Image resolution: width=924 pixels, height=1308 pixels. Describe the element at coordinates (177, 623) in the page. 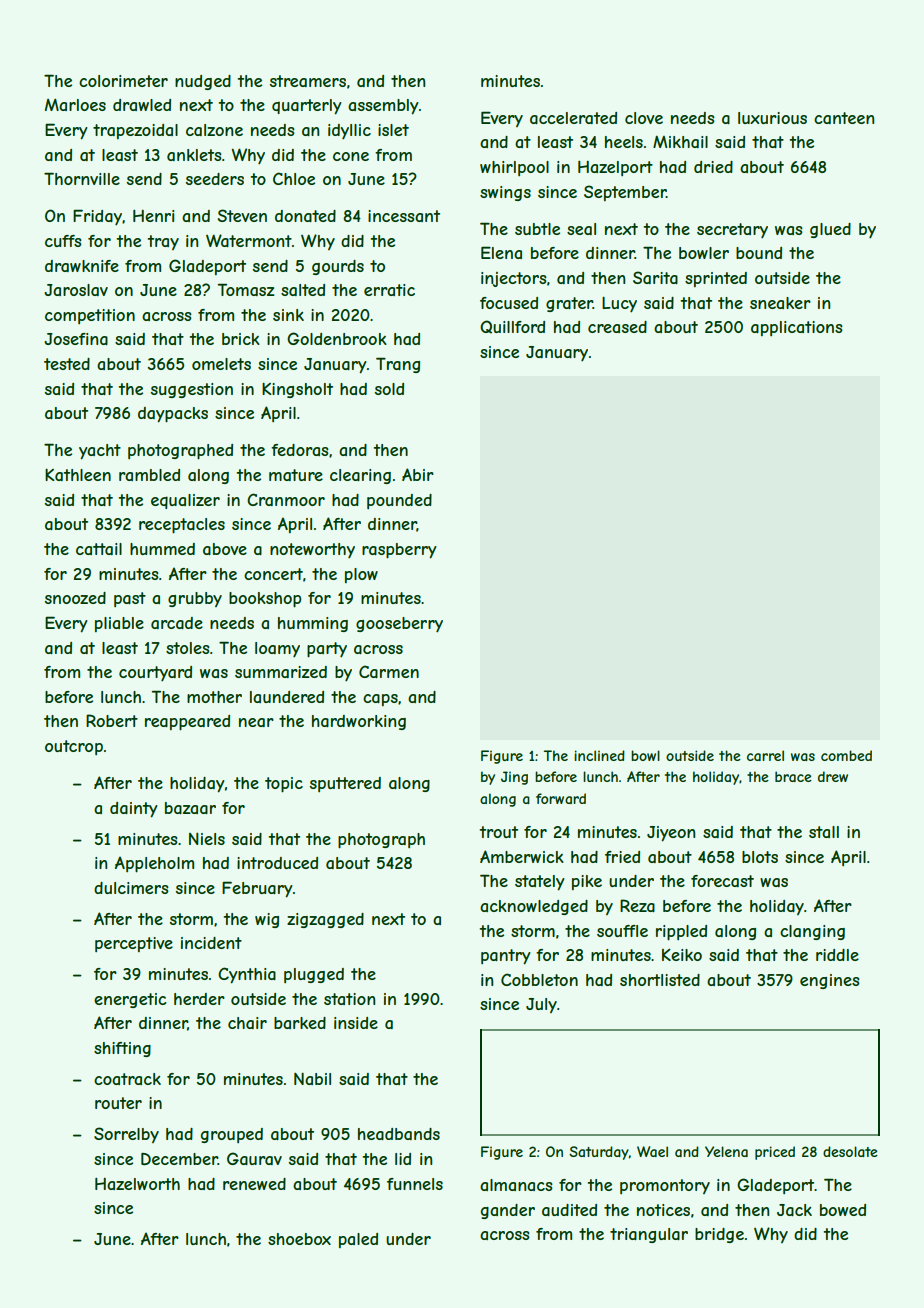

I see `arcade` at that location.
